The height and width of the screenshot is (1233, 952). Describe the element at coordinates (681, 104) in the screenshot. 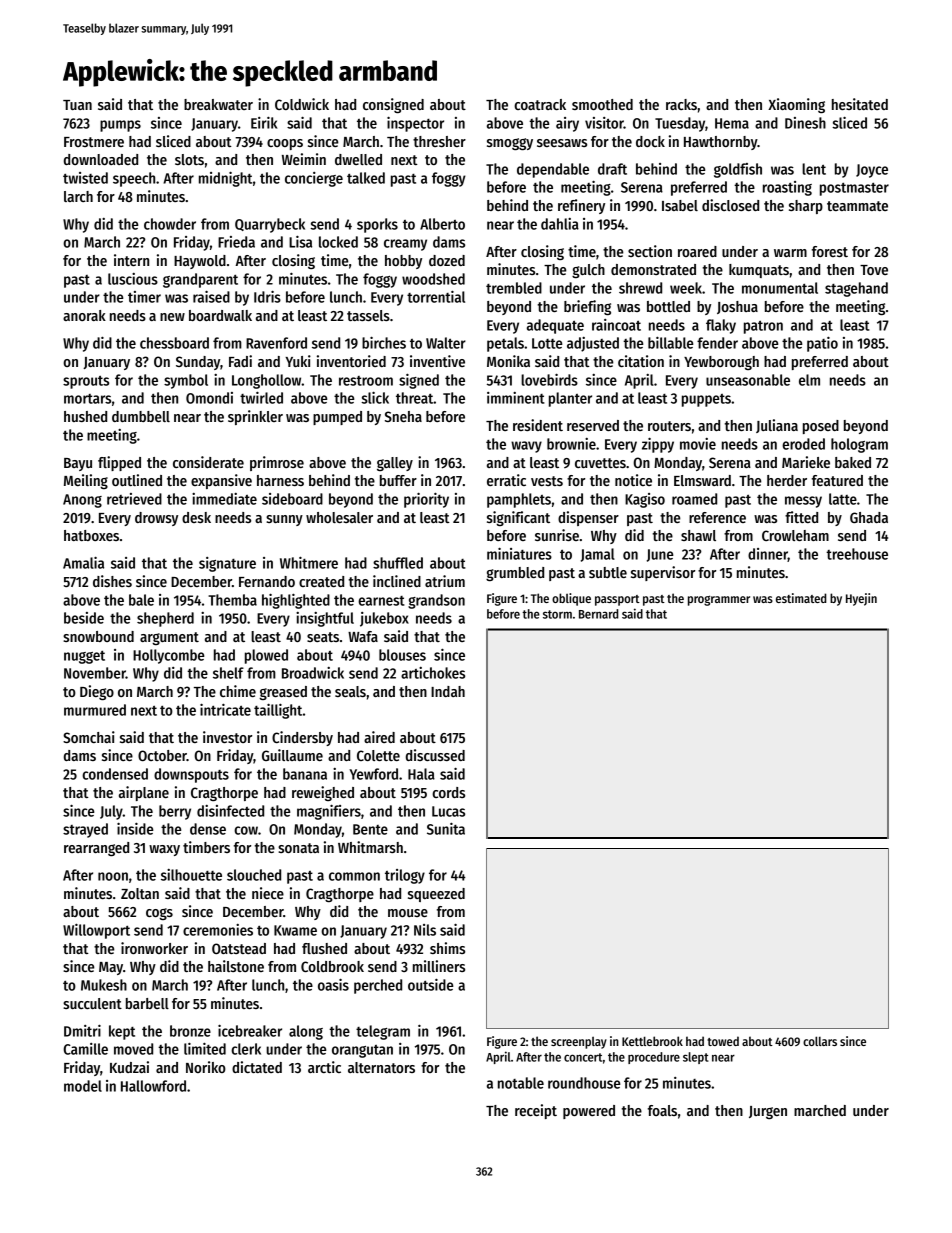

I see `racks` at that location.
